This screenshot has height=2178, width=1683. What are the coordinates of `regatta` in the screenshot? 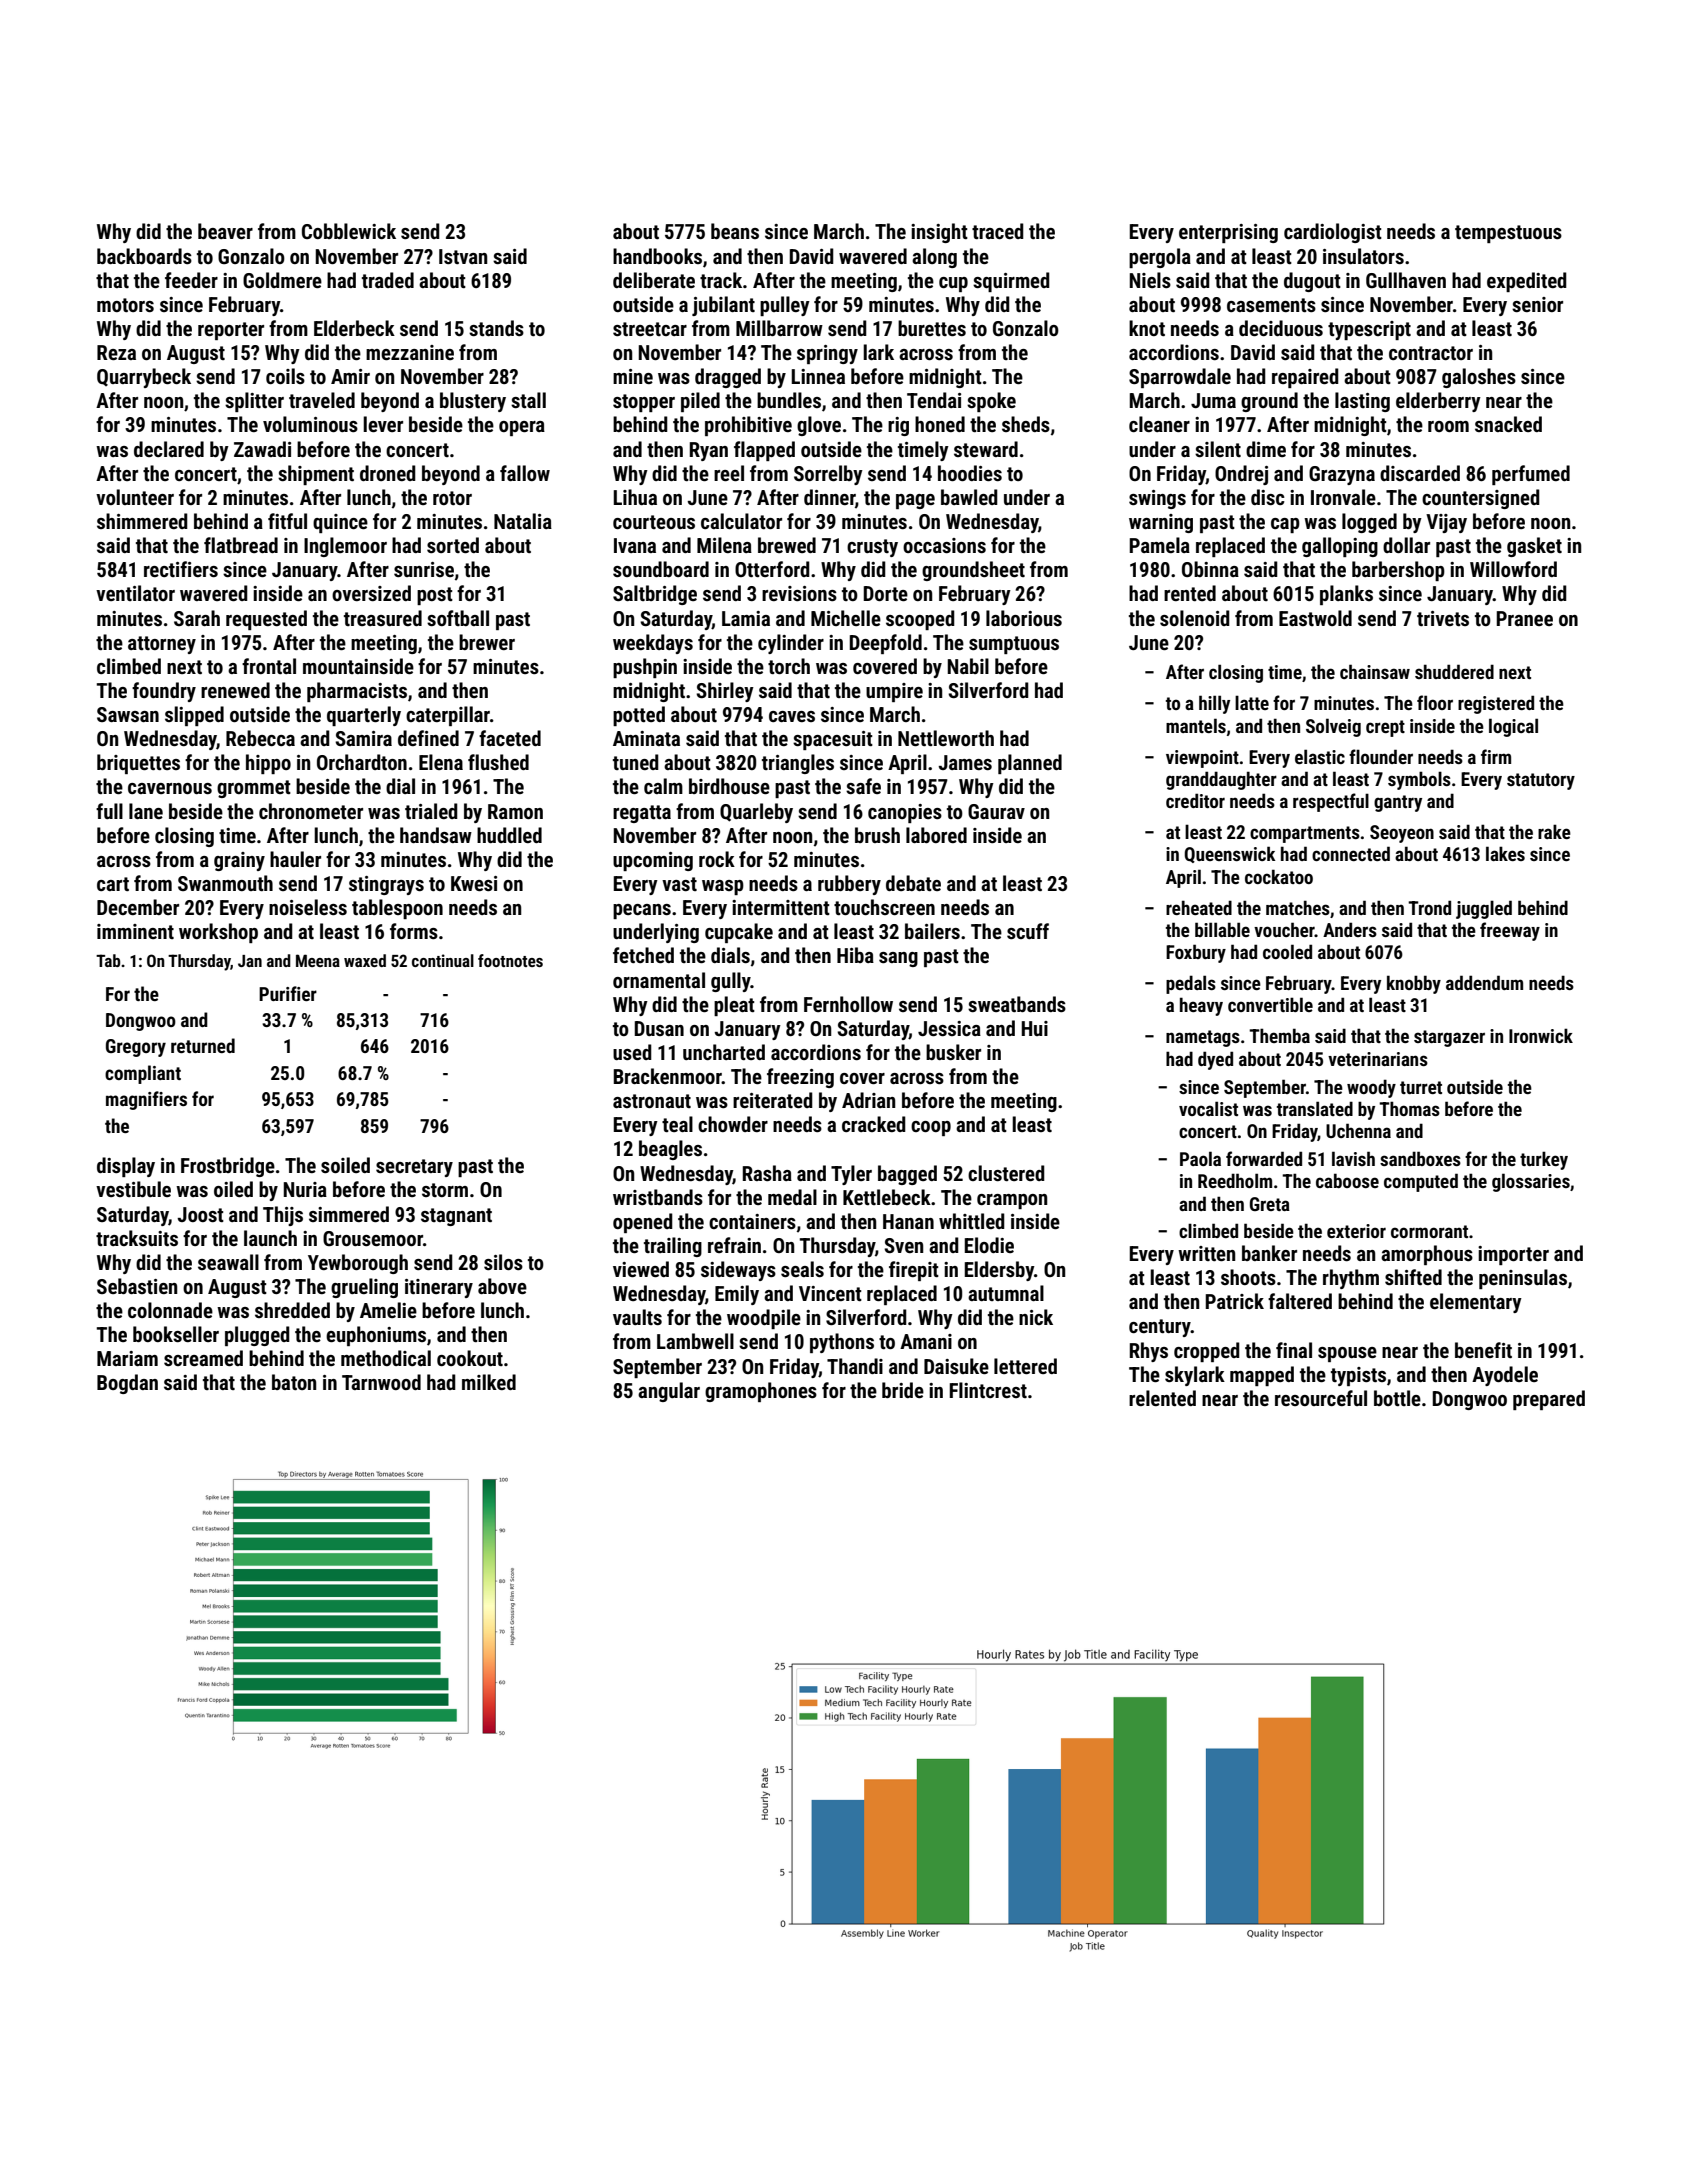 It's located at (642, 814).
